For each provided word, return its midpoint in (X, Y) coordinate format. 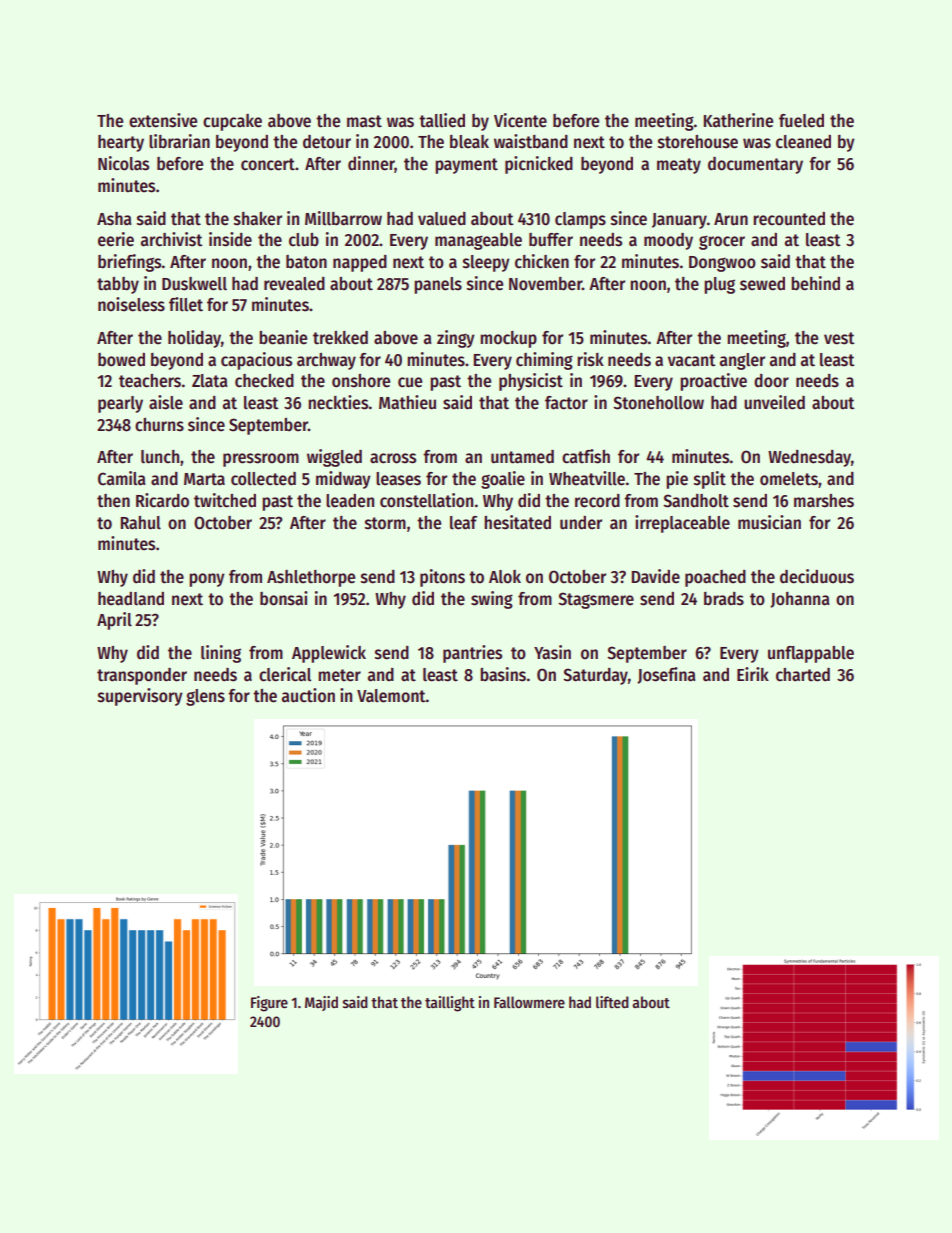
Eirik (753, 674)
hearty (121, 143)
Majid (321, 1003)
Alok (505, 577)
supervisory (140, 697)
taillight (450, 1004)
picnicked (539, 165)
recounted (789, 219)
